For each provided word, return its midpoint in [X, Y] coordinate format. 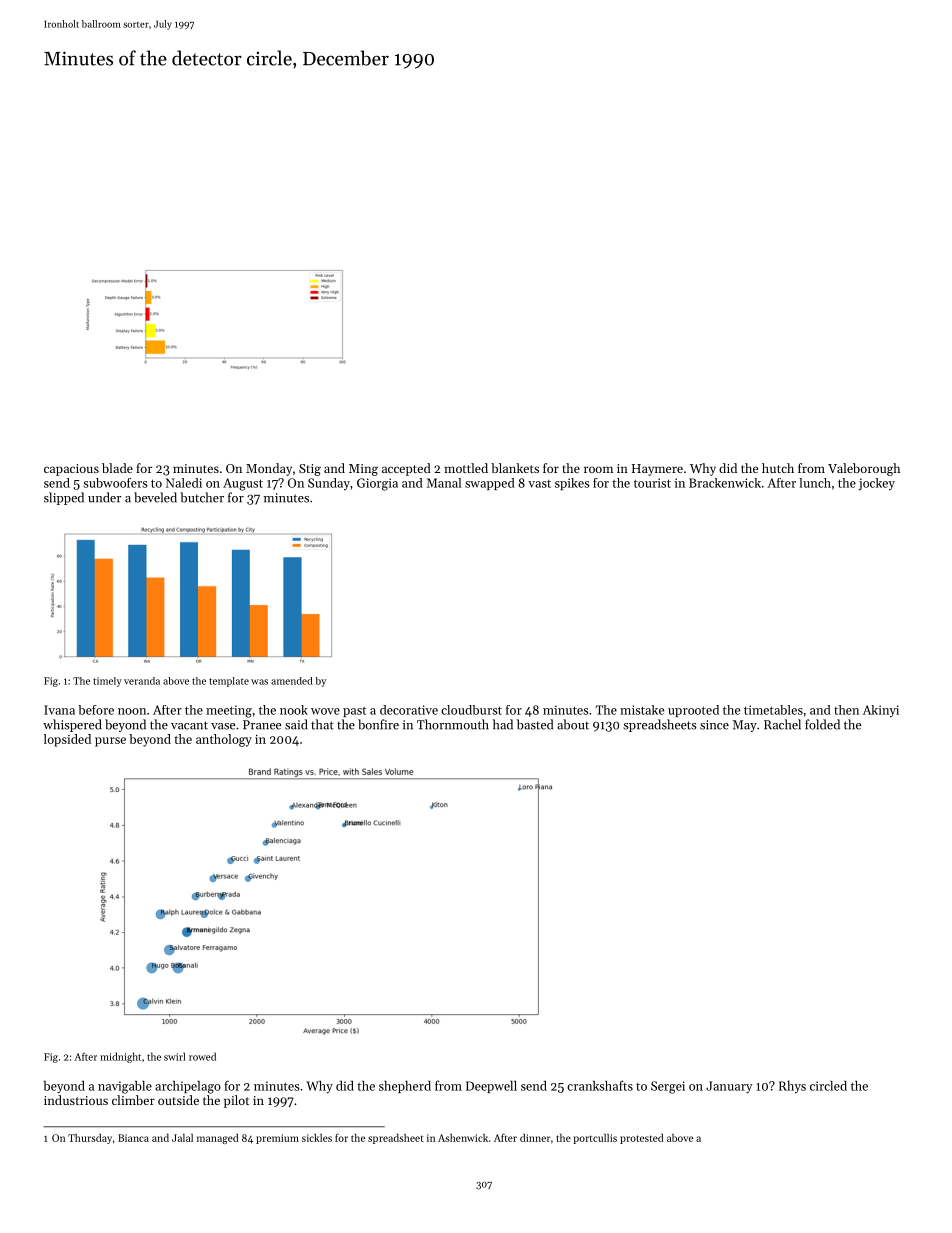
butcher [202, 497]
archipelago [188, 1087]
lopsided [67, 740]
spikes [572, 484]
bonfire [378, 724]
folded [822, 724]
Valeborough [864, 469]
